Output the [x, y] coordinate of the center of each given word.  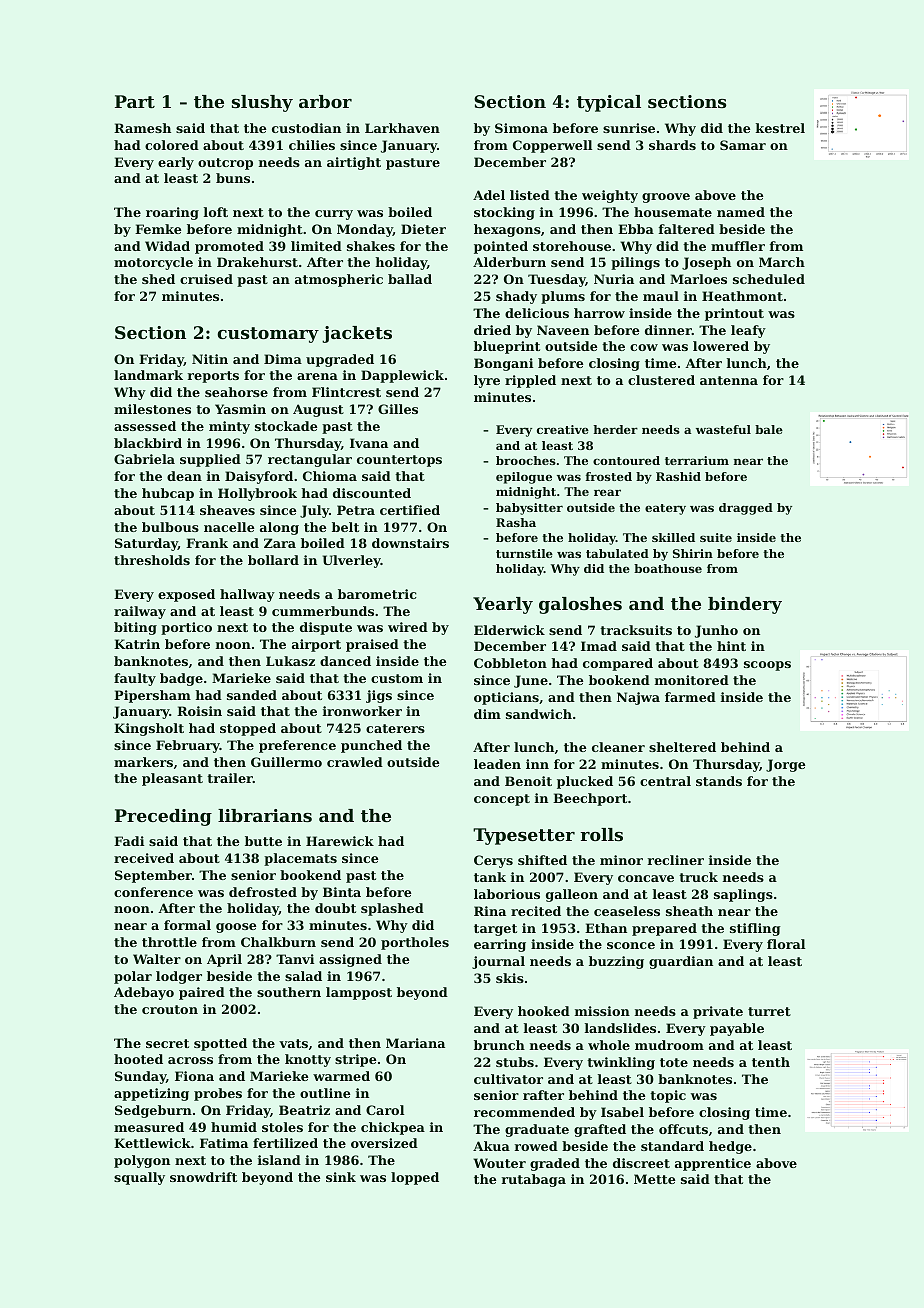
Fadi [129, 841]
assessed [145, 426]
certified [410, 510]
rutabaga [533, 1180]
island [279, 1160]
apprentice [713, 1164]
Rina [490, 911]
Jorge [786, 765]
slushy [262, 103]
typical [609, 103]
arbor [325, 101]
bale [769, 429]
